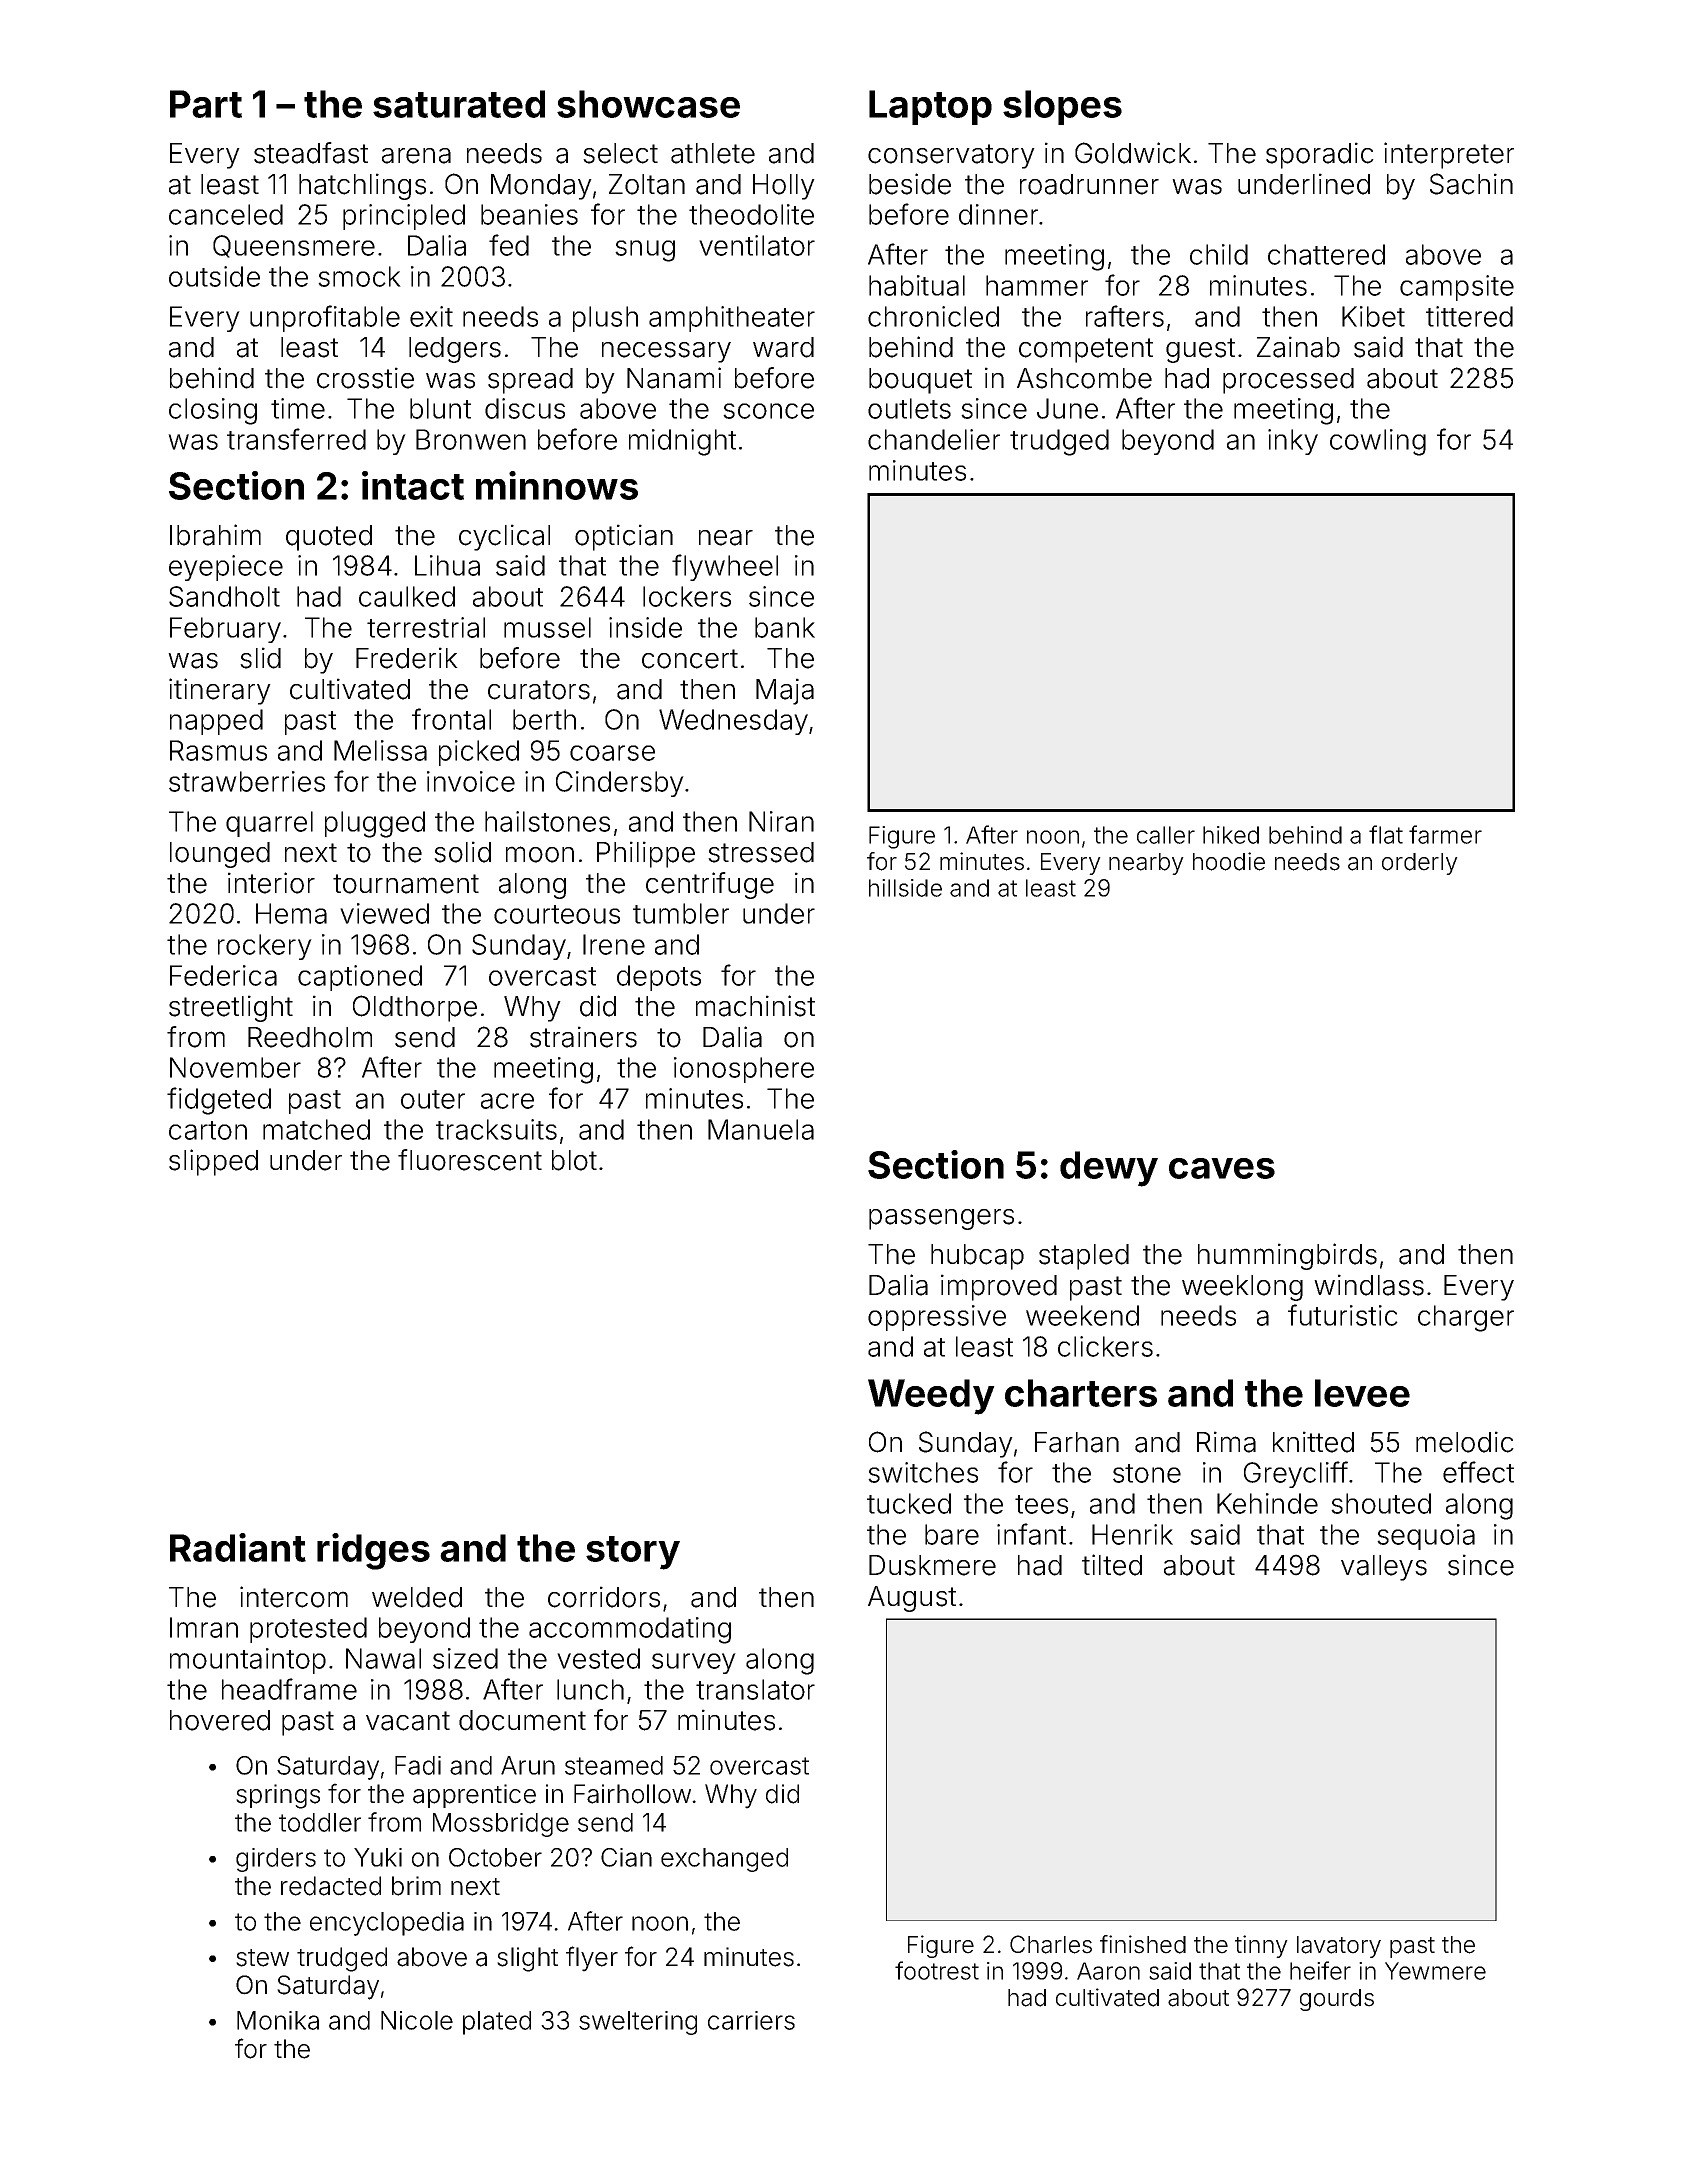  I want to click on closing, so click(213, 411).
